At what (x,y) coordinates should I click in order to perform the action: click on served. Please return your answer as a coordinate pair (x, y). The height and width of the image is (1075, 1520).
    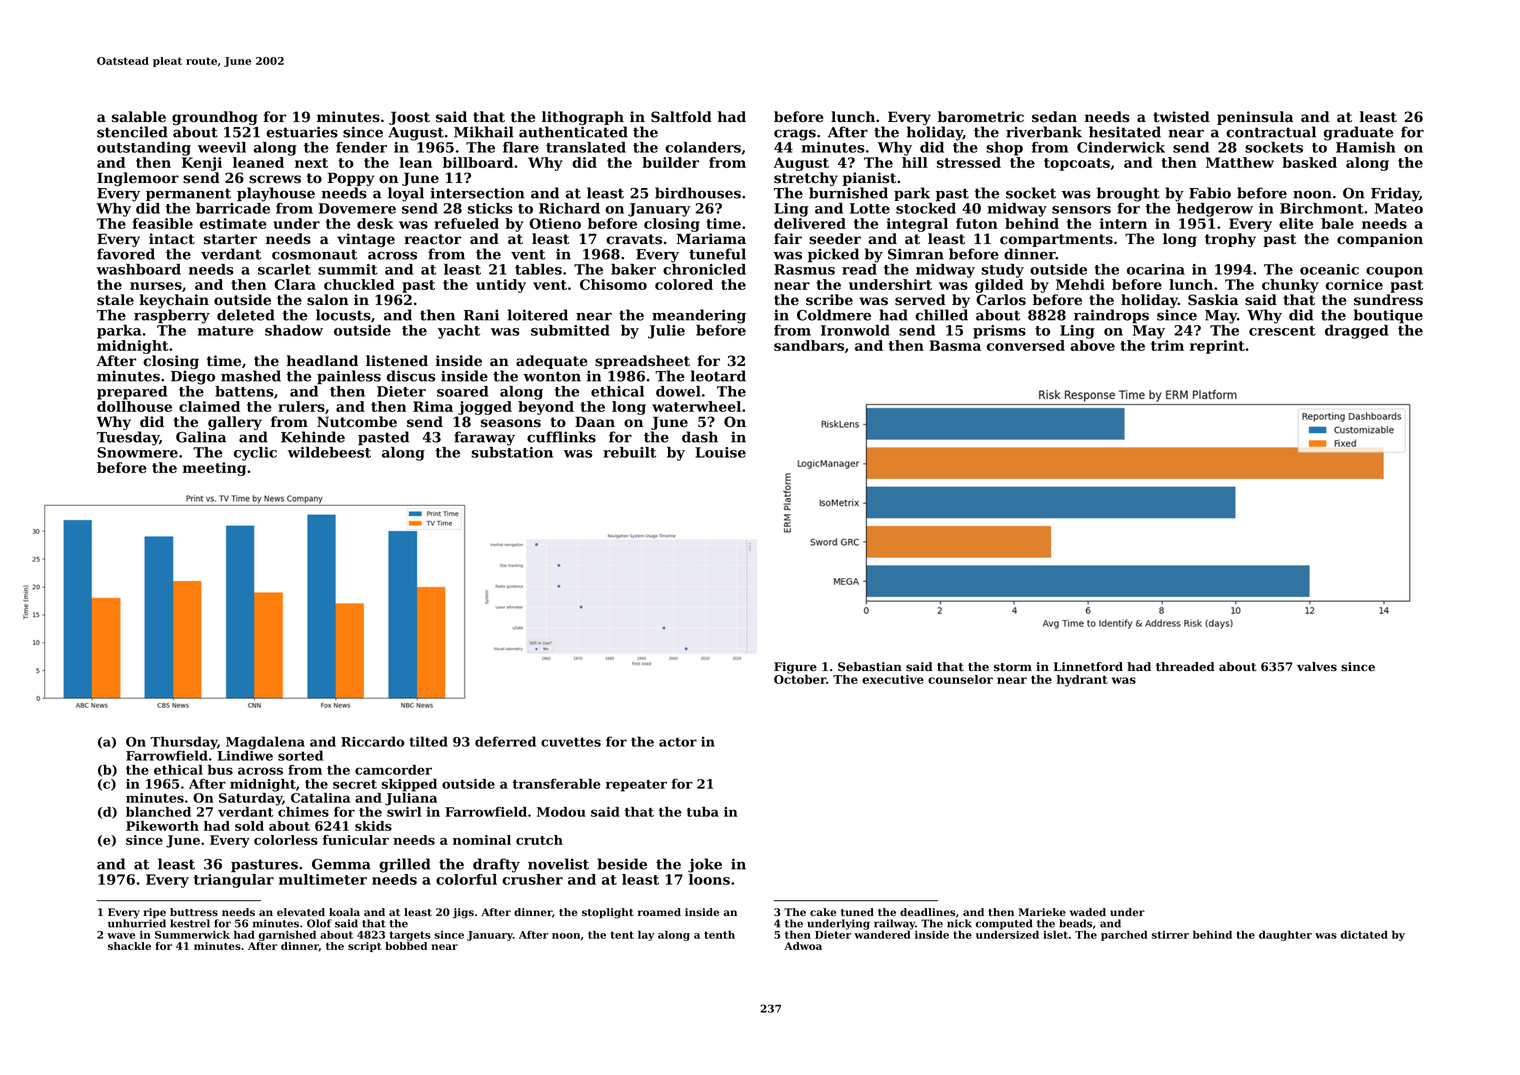
    Looking at the image, I should click on (920, 300).
